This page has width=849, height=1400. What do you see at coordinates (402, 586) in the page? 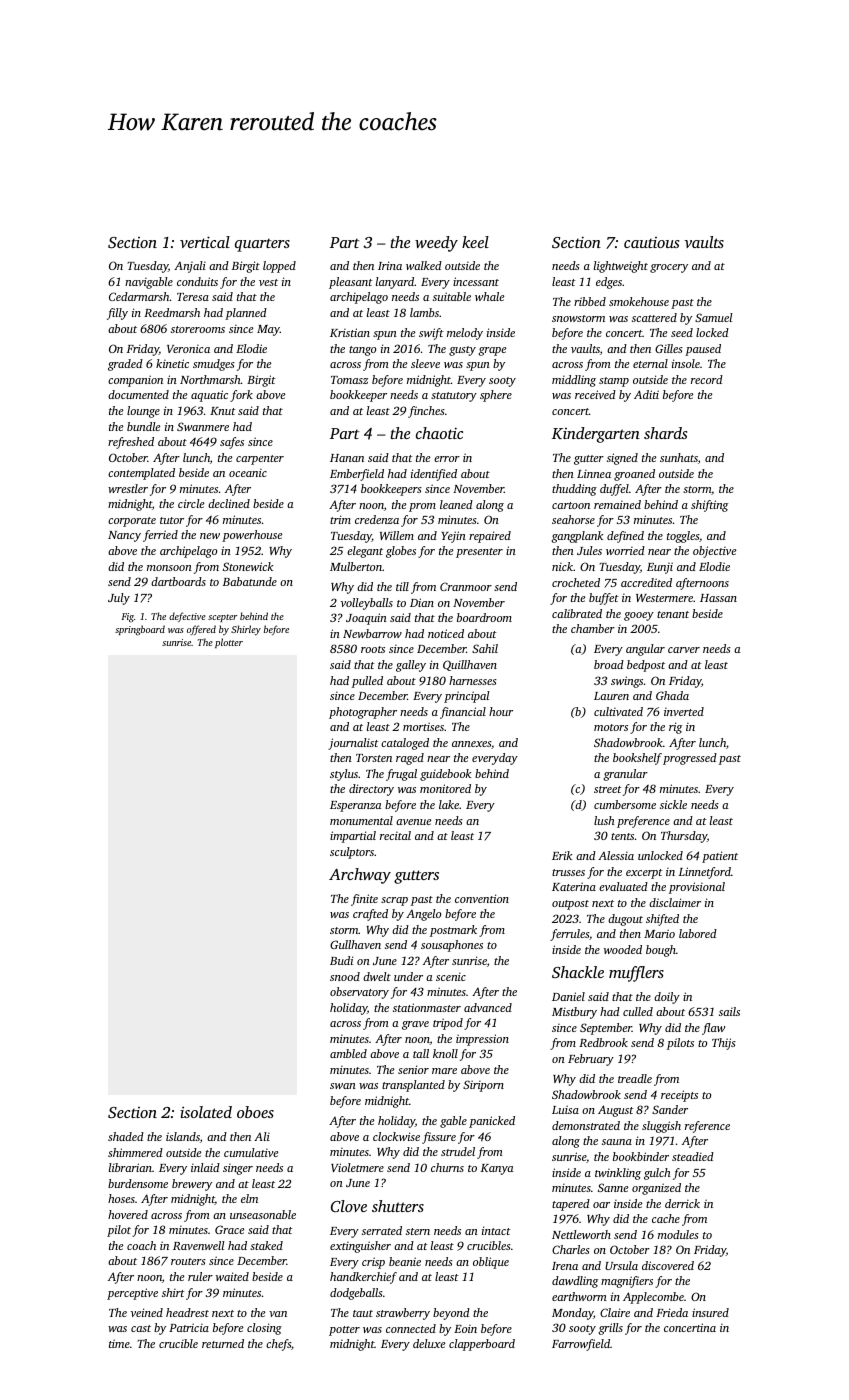
I see `till` at bounding box center [402, 586].
